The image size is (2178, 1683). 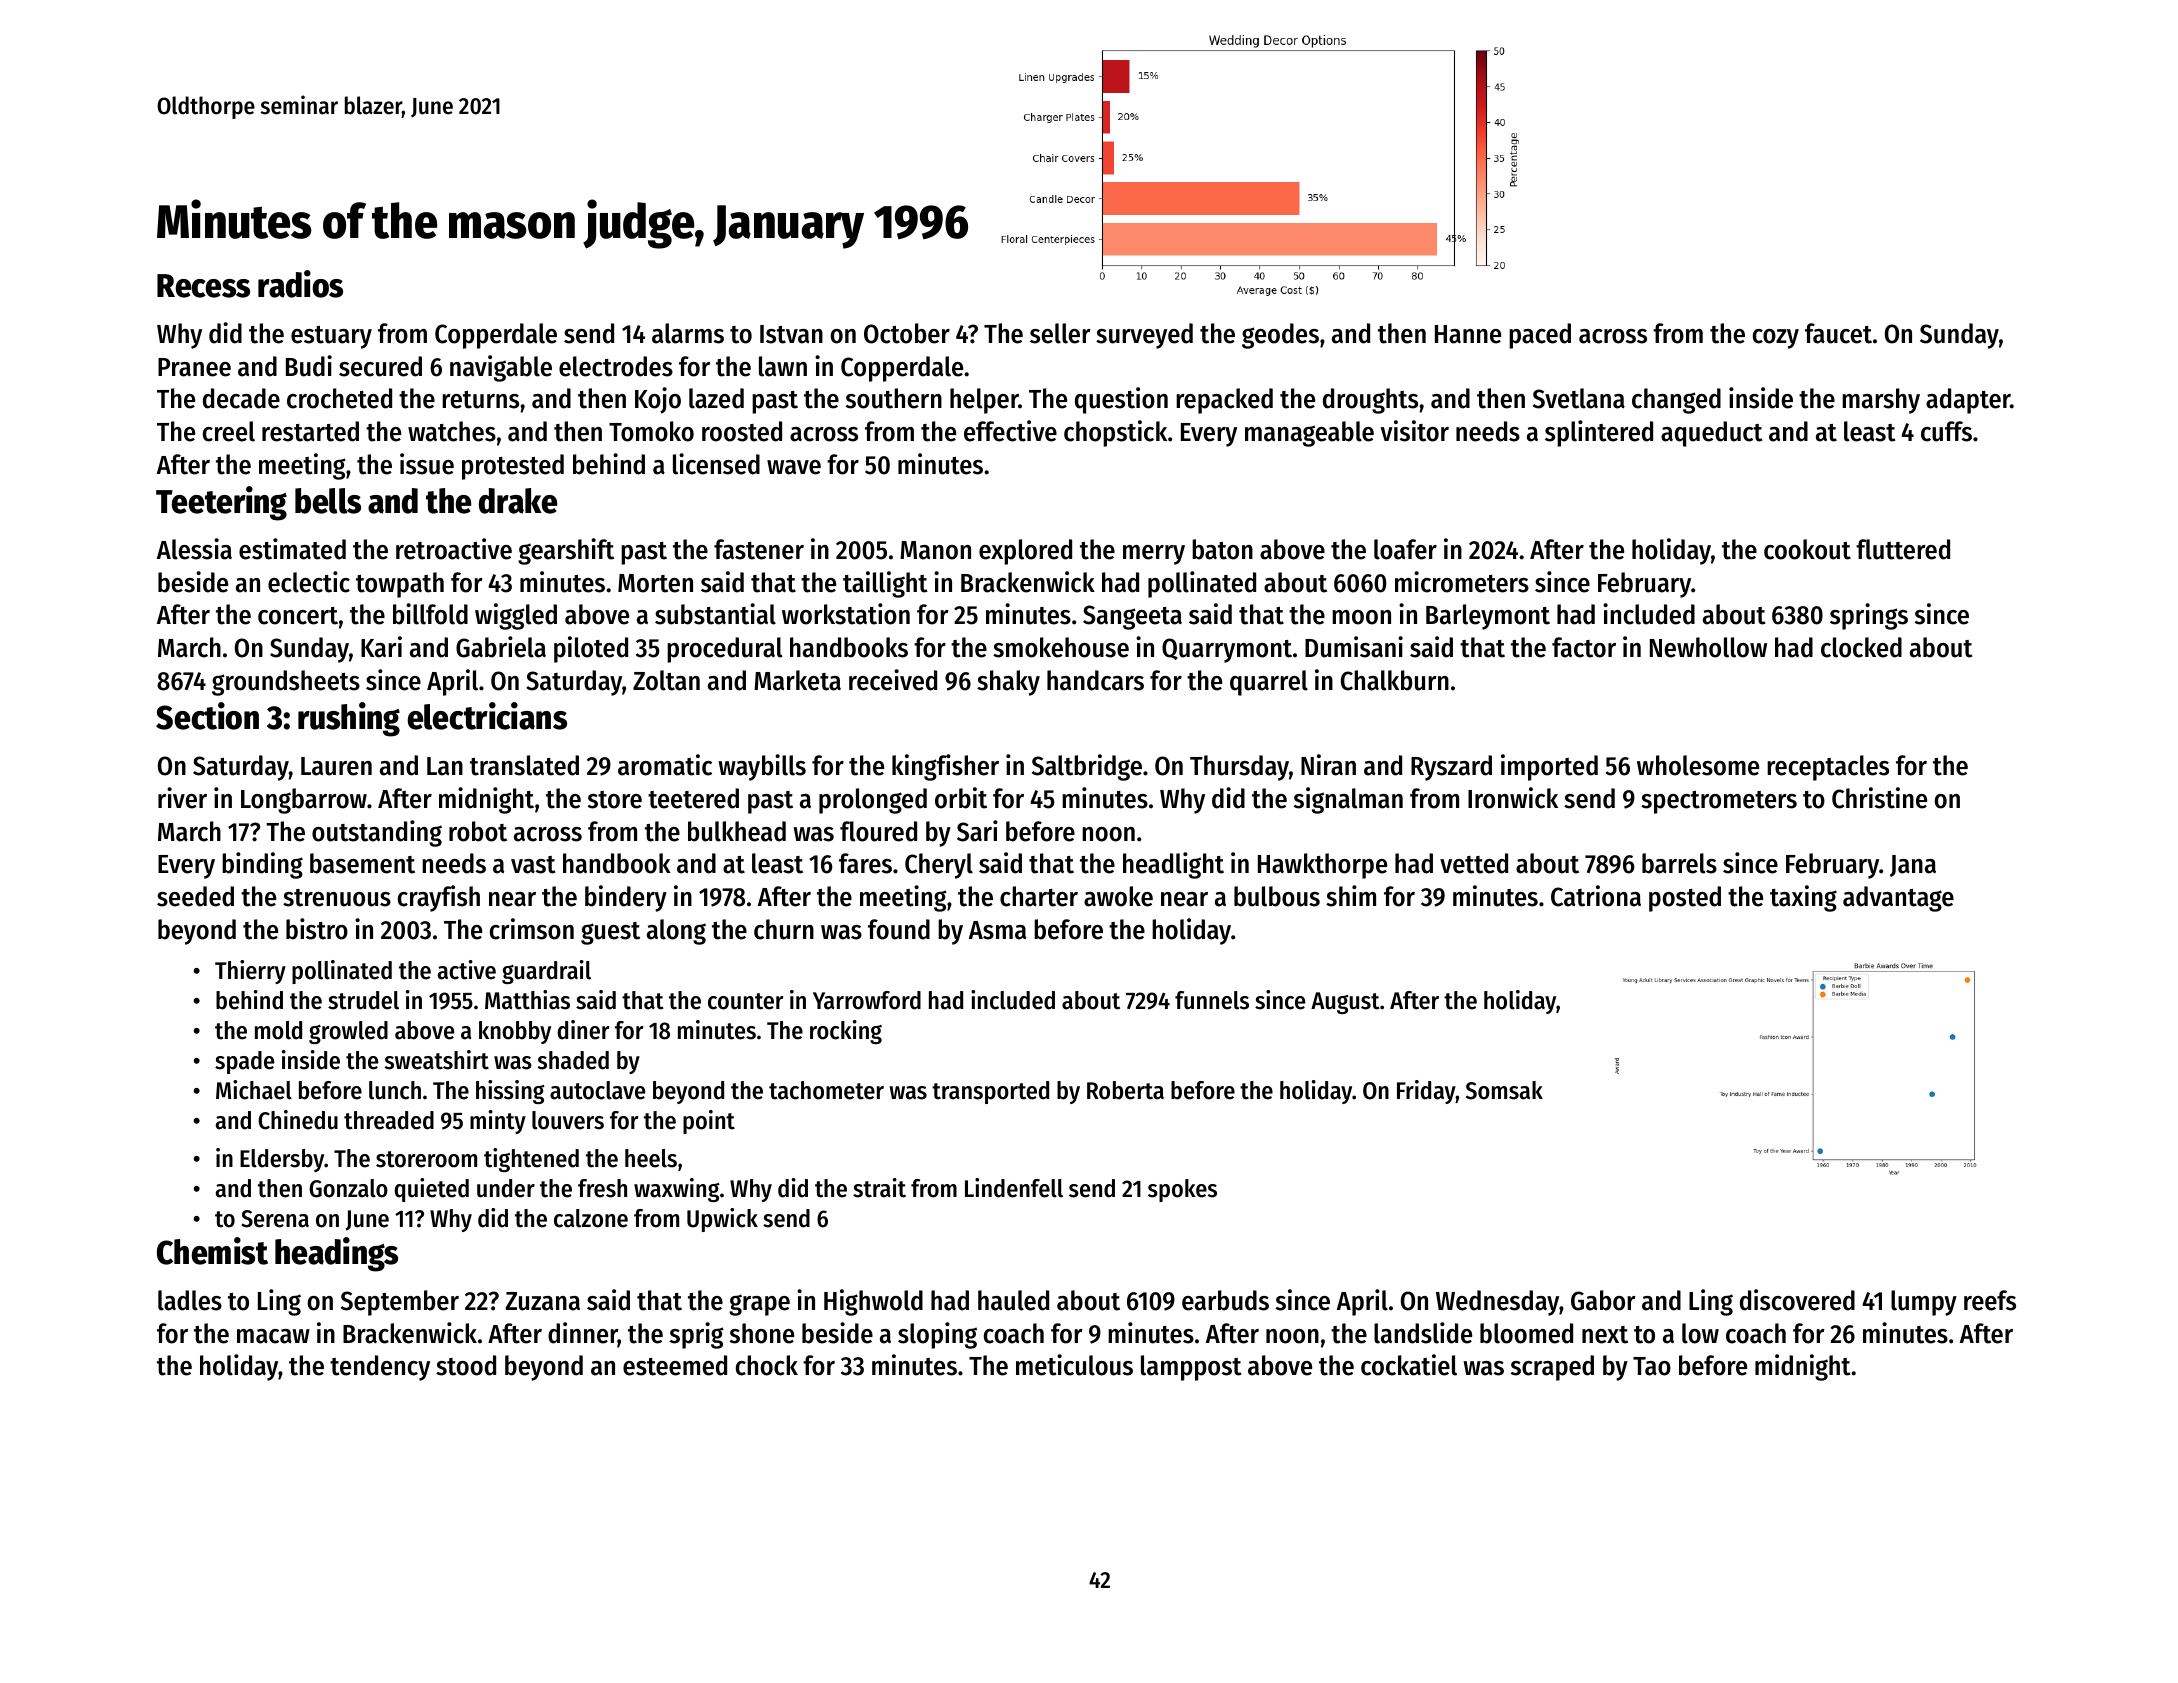 What do you see at coordinates (501, 368) in the document?
I see `navigable` at bounding box center [501, 368].
